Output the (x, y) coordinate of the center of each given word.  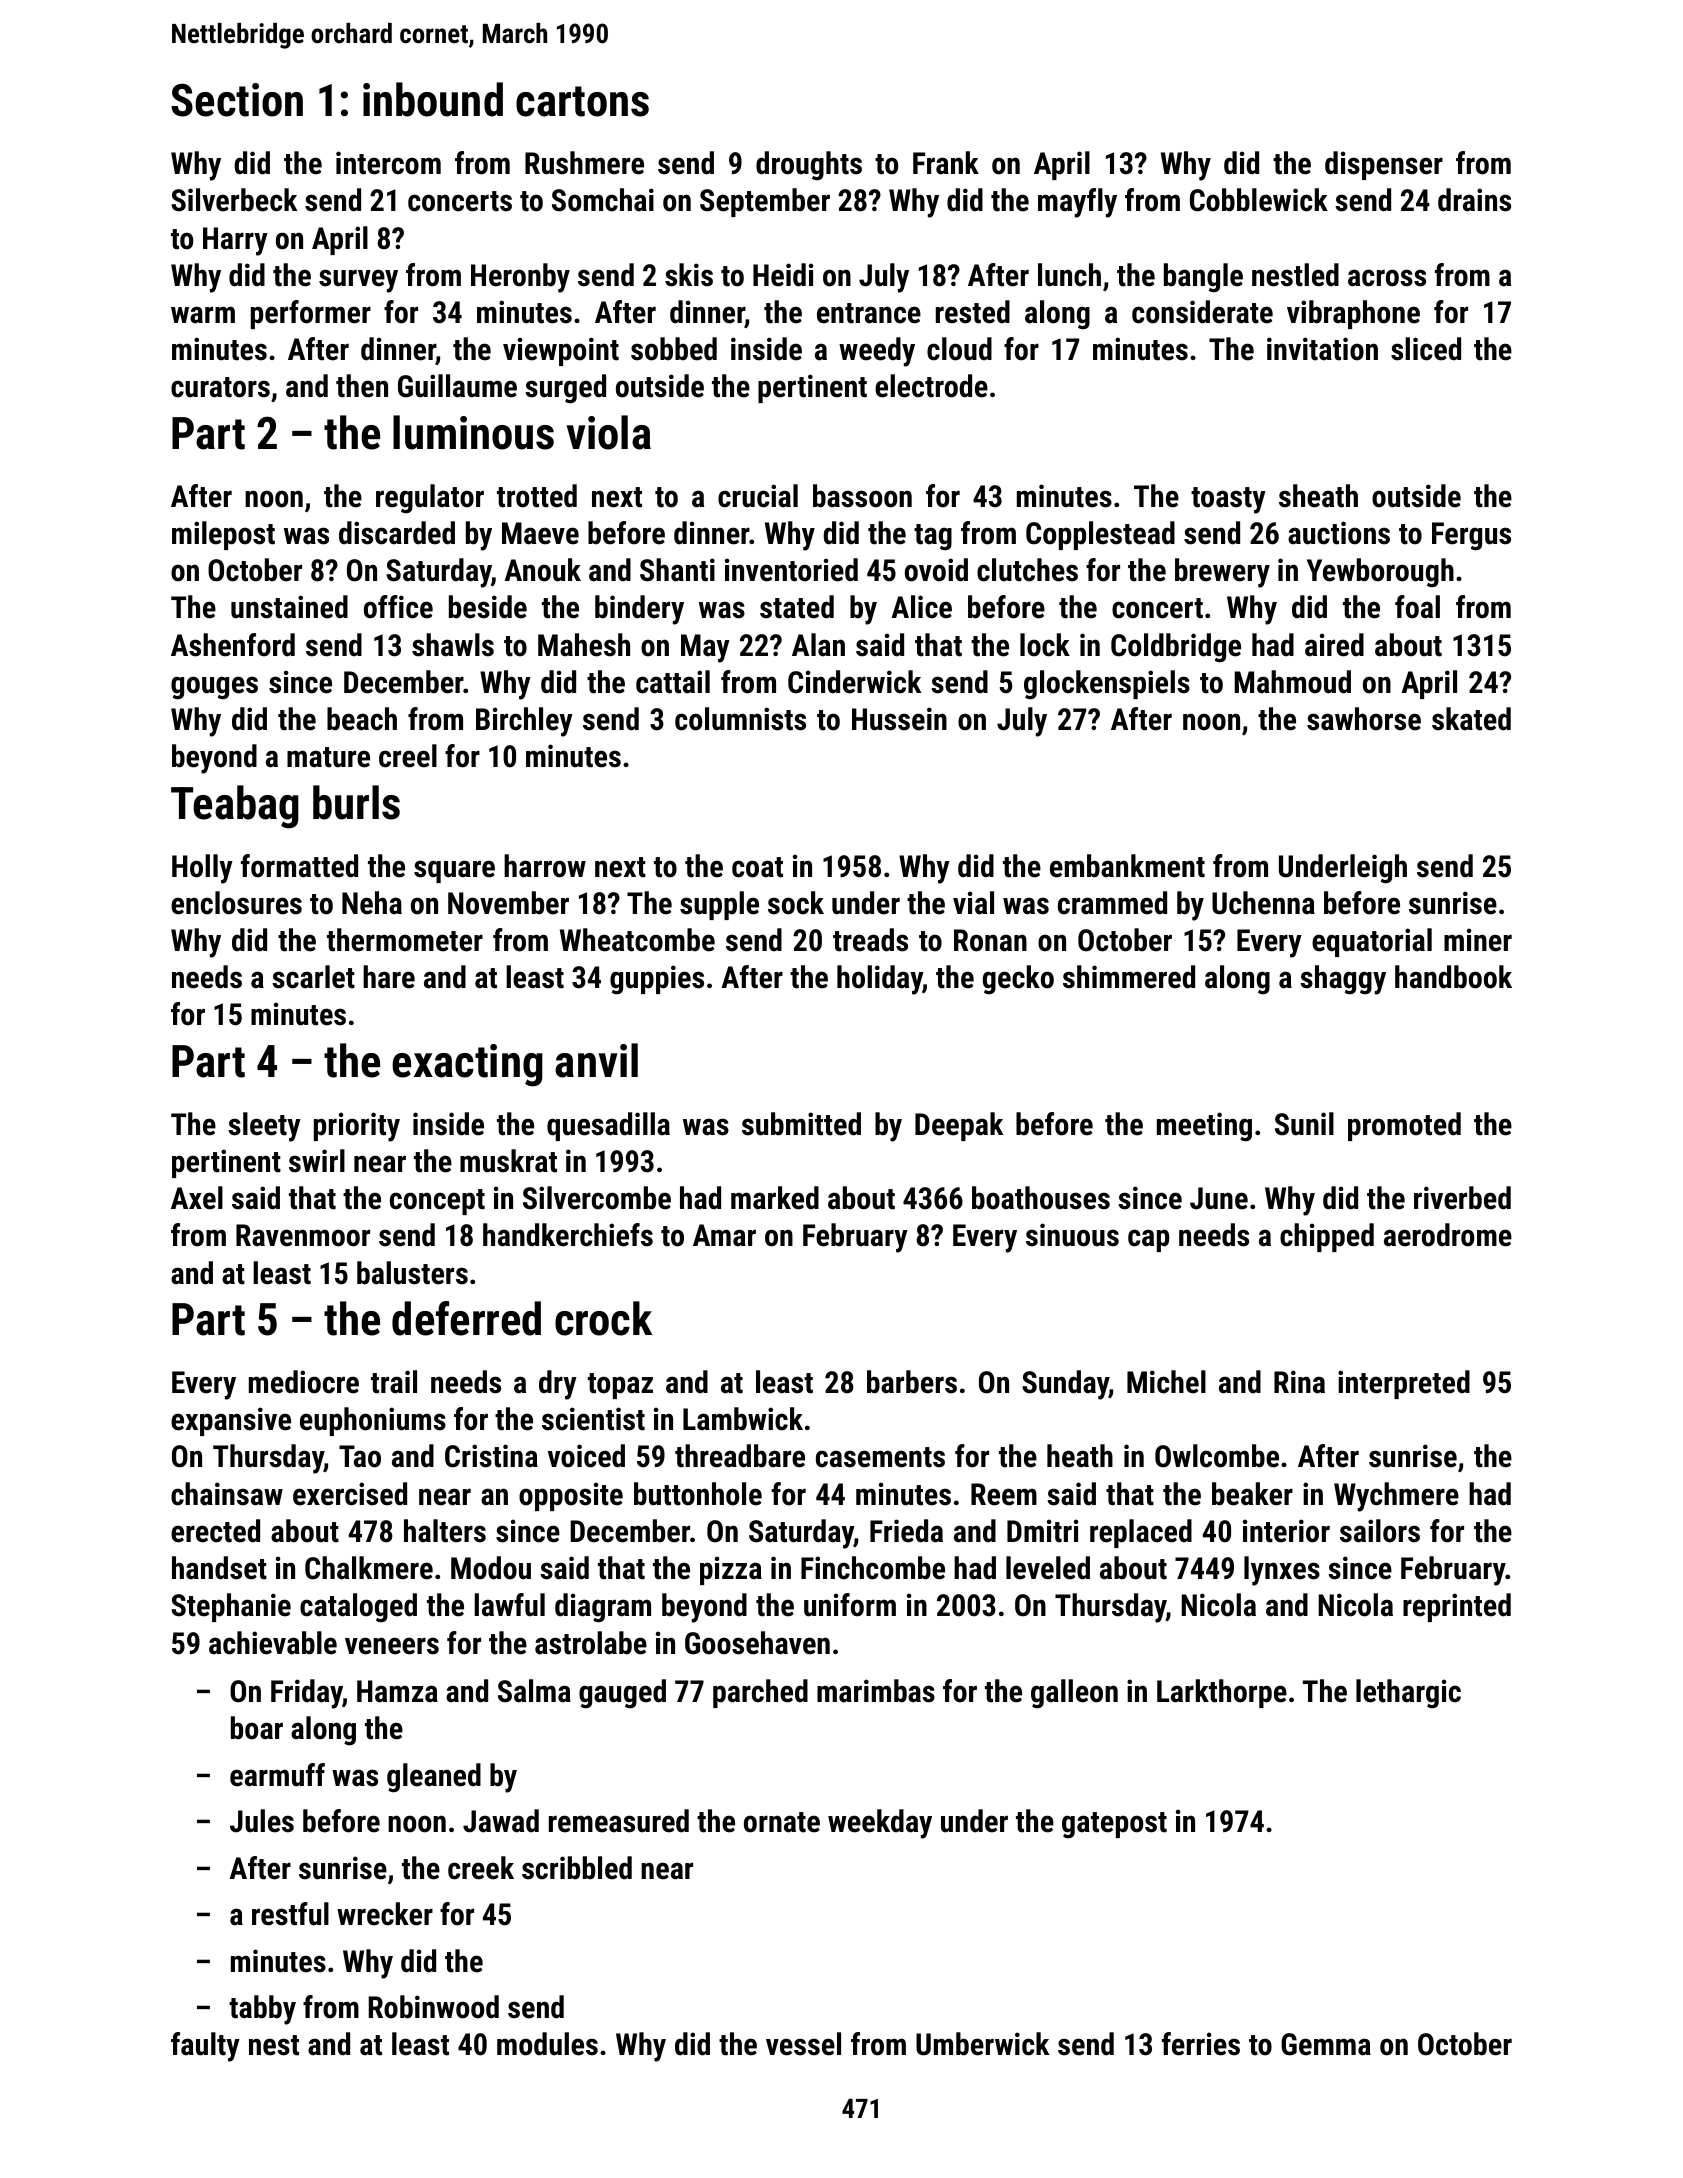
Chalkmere (369, 1568)
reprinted (1457, 1607)
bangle (1203, 278)
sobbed (674, 349)
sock (796, 903)
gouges (214, 688)
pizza (731, 1570)
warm (203, 315)
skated (1471, 719)
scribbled (577, 1868)
